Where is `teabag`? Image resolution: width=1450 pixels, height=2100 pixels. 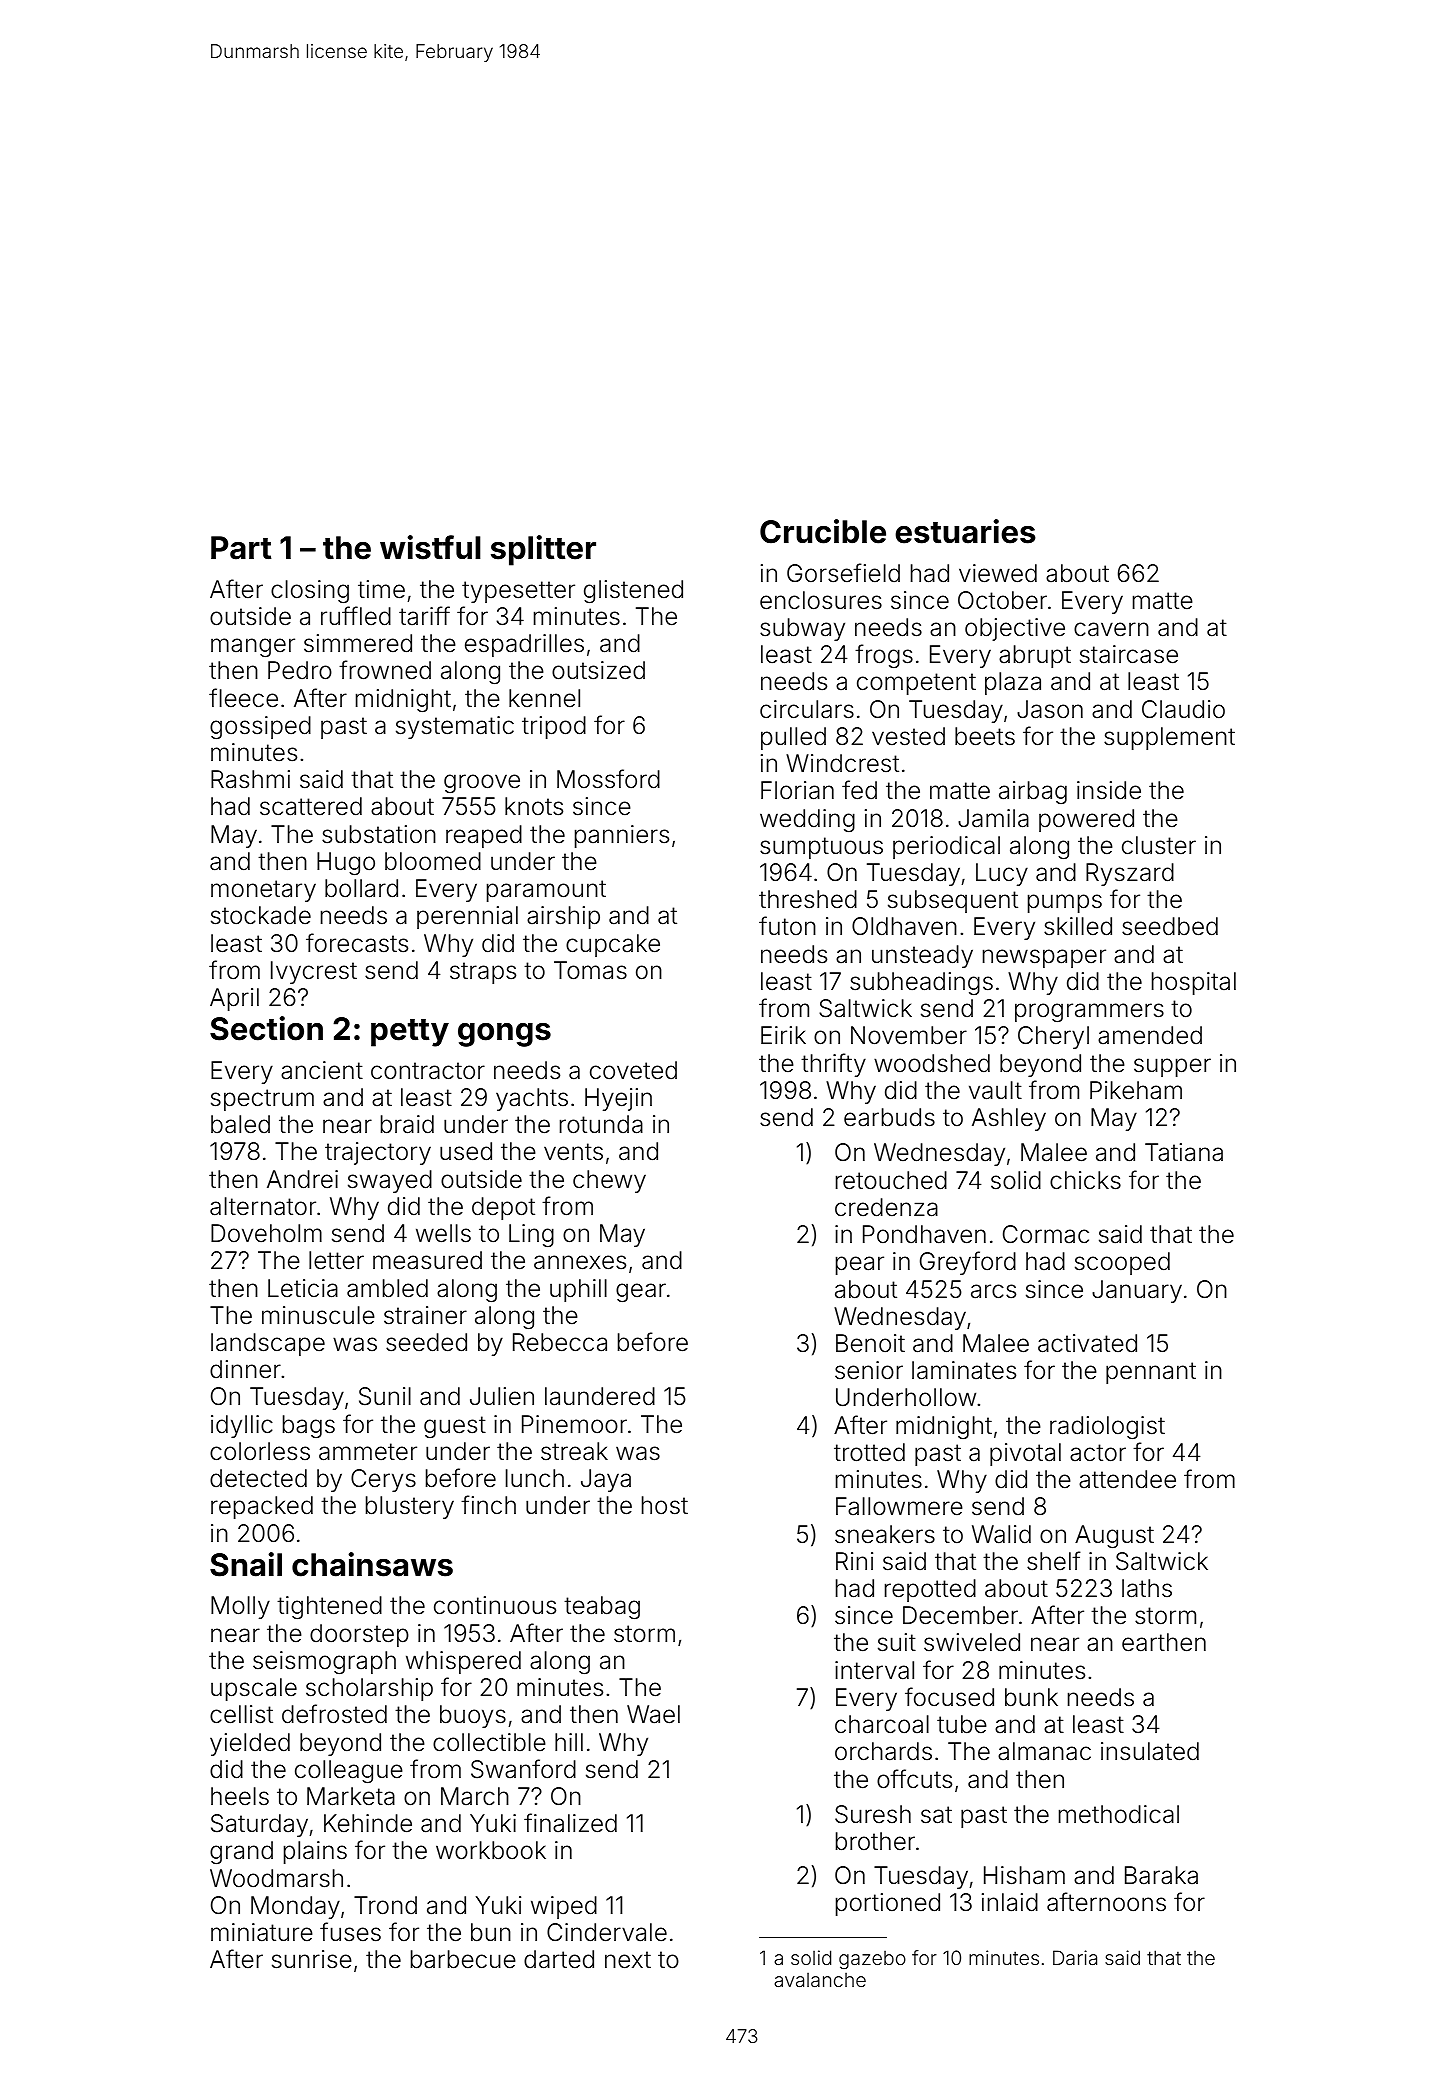 teabag is located at coordinates (602, 1607).
